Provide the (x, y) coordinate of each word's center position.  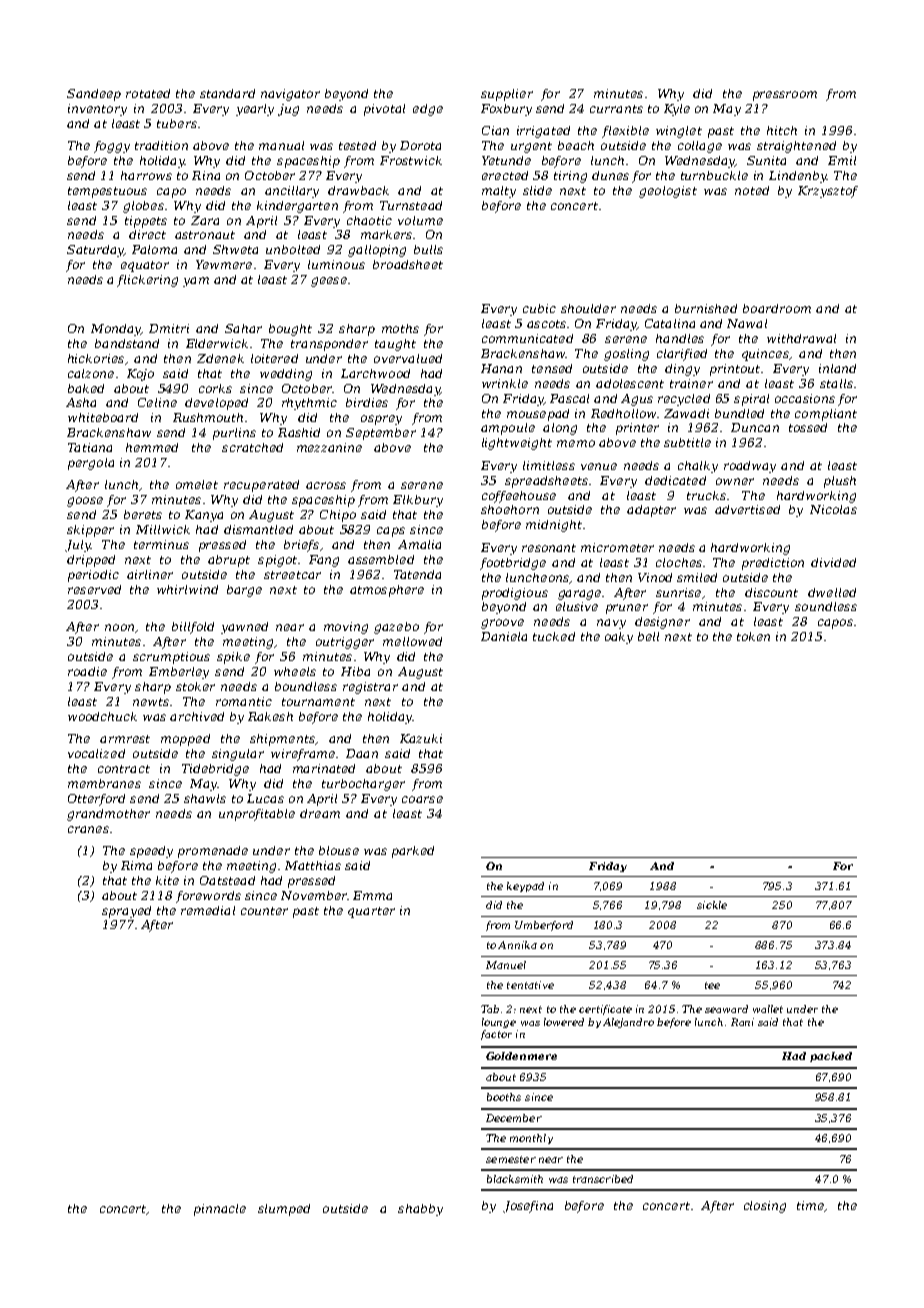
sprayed (126, 912)
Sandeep (94, 95)
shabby (420, 1210)
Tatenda (417, 574)
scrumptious (171, 658)
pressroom (785, 96)
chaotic (369, 220)
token (753, 636)
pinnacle (220, 1210)
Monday (116, 330)
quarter (371, 912)
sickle (712, 905)
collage (700, 147)
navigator (290, 95)
